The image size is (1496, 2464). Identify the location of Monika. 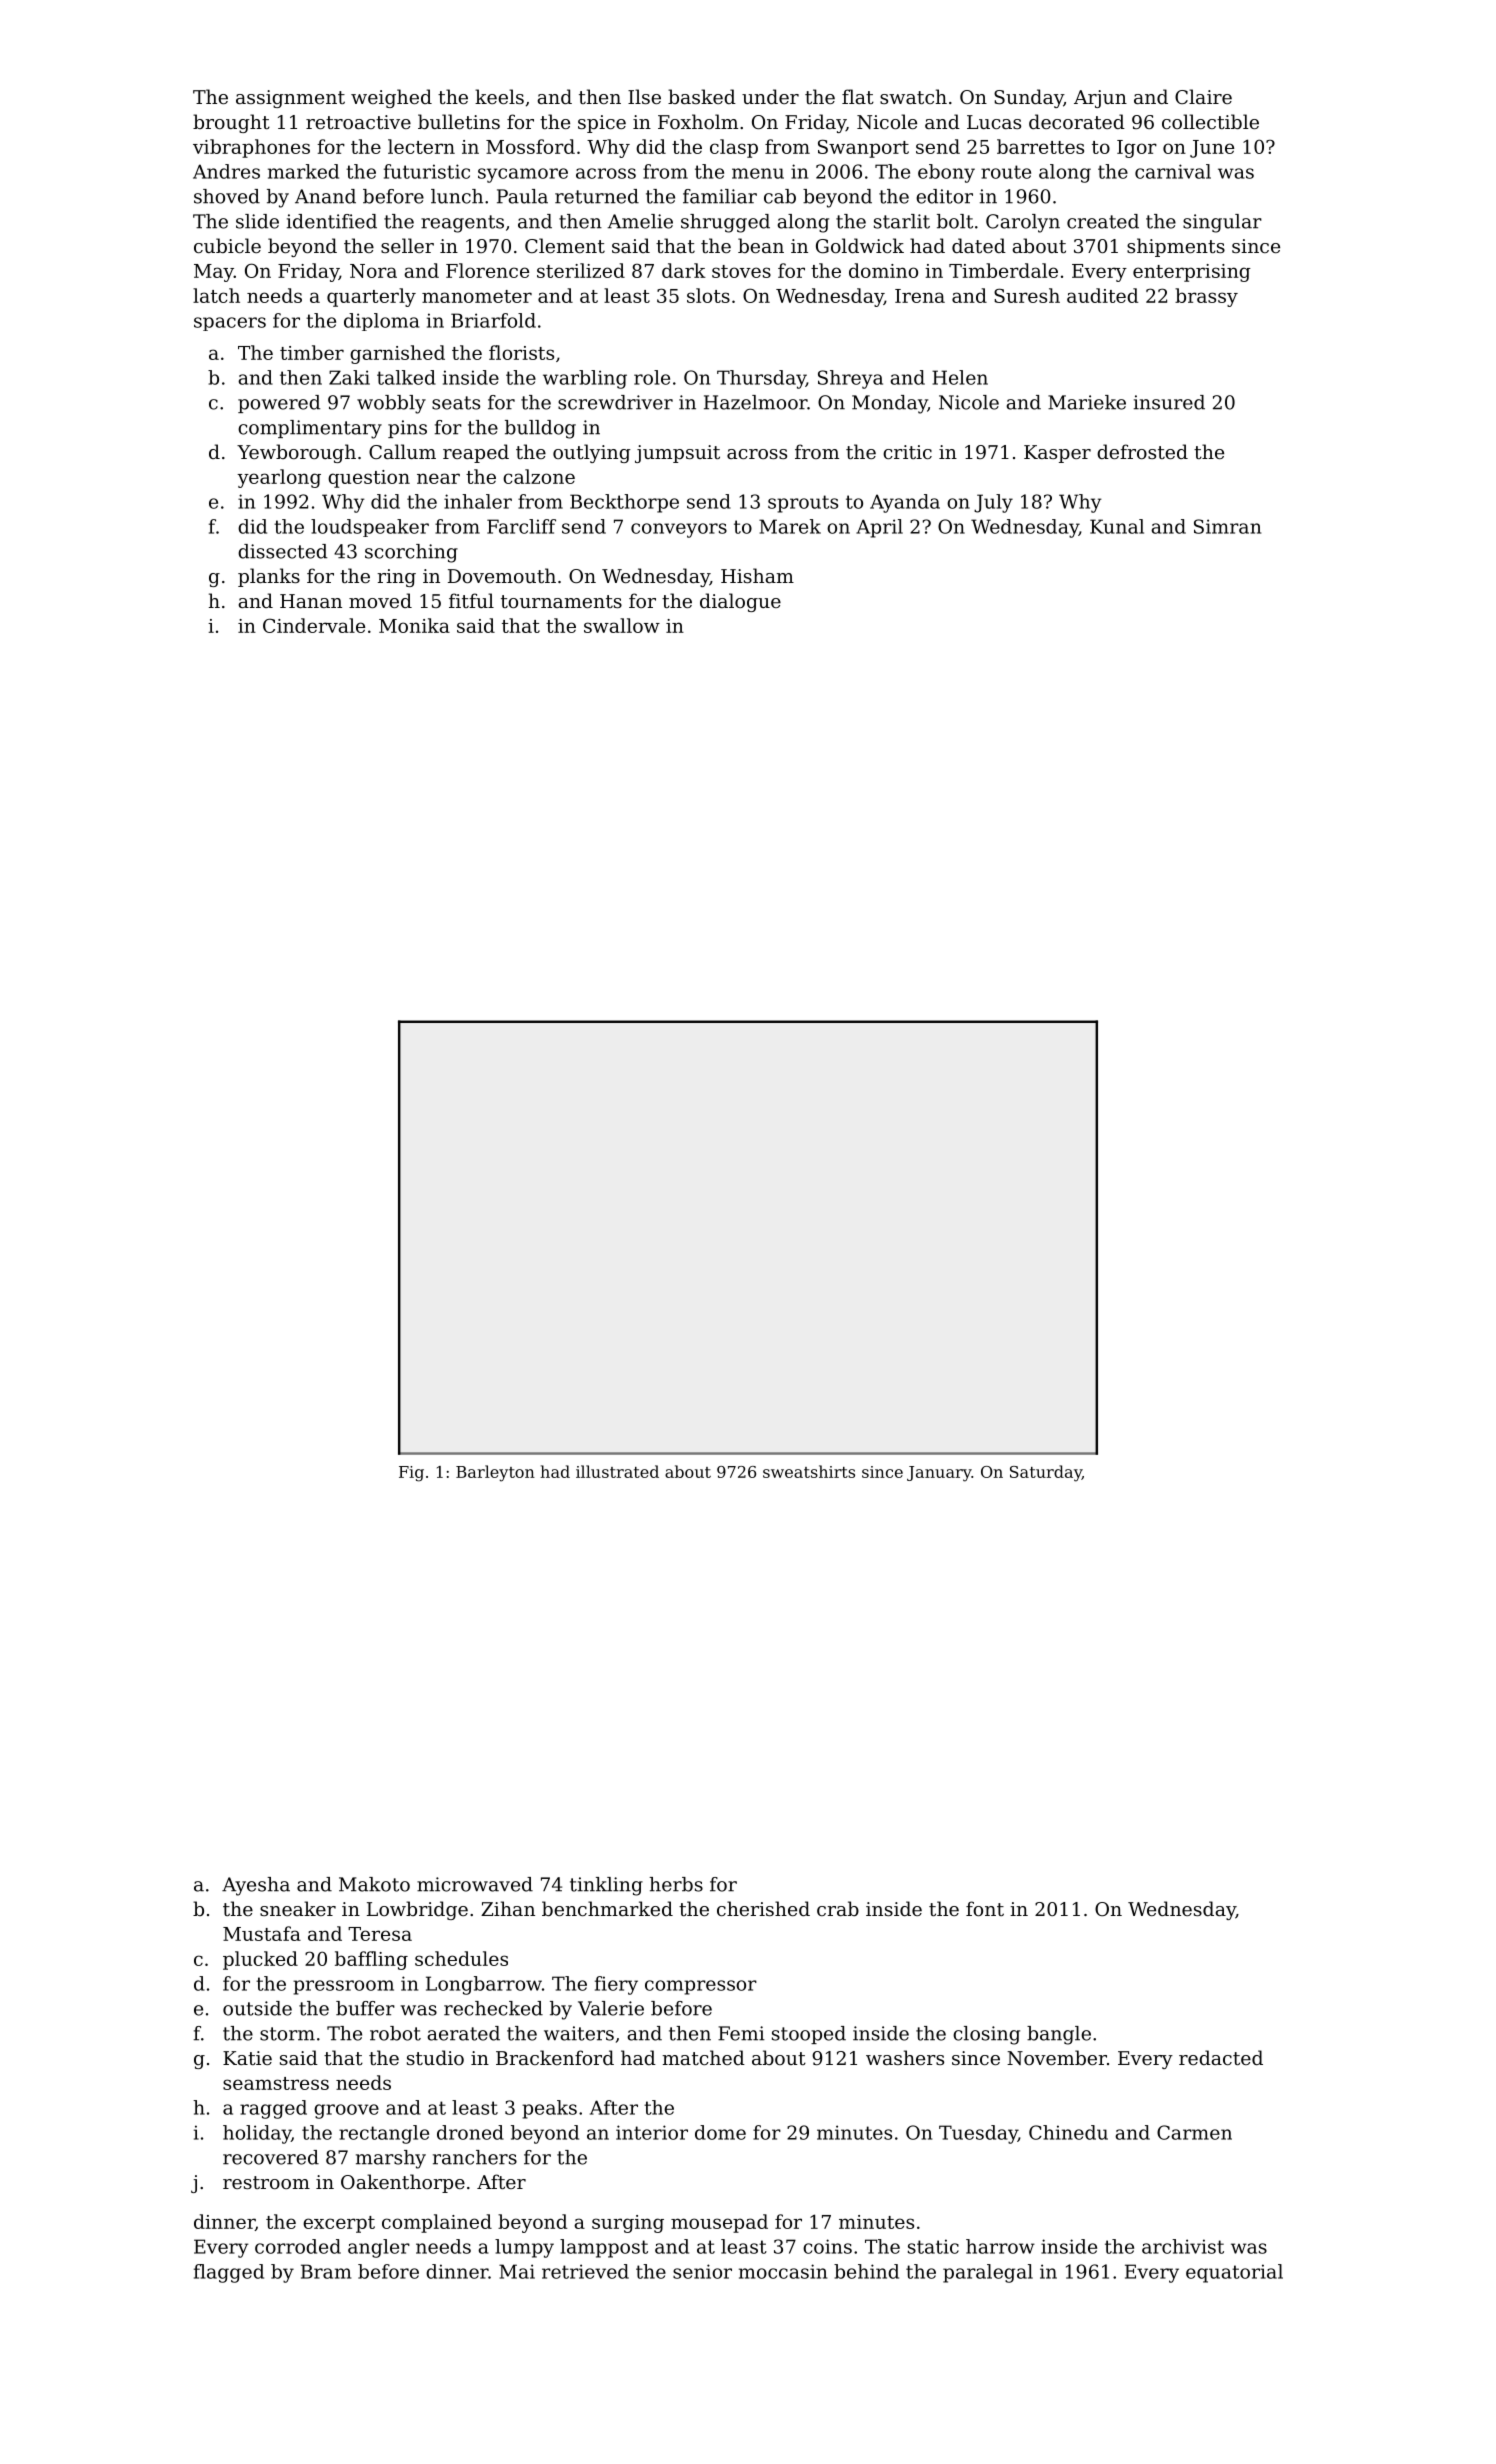
(414, 625).
